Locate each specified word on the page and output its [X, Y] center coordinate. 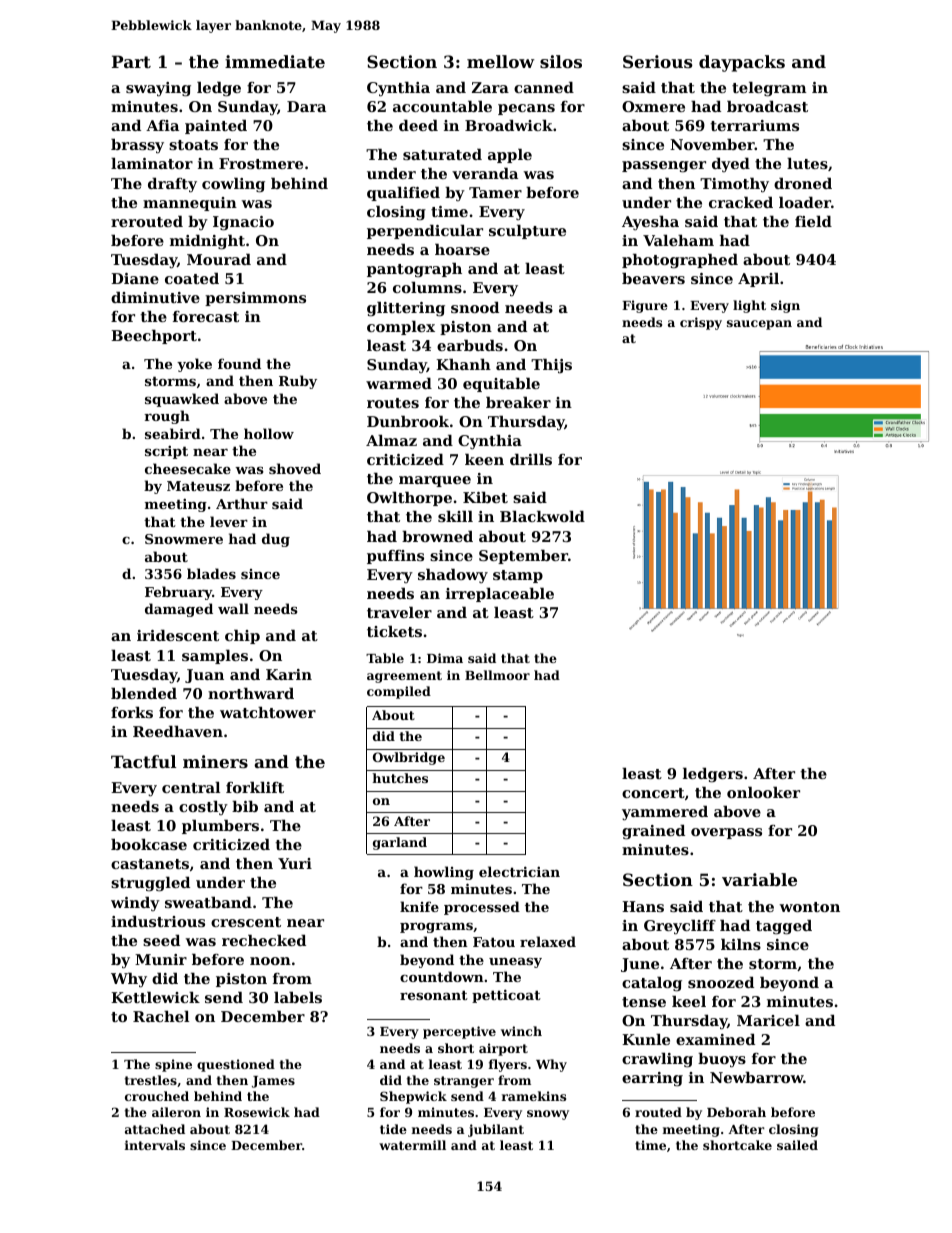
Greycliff [680, 927]
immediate [275, 61]
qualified [403, 194]
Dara [306, 106]
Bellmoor [497, 675]
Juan [204, 676]
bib [245, 806]
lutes [807, 163]
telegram [769, 89]
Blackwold [542, 516]
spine [173, 1065]
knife [419, 906]
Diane [135, 278]
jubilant [496, 1130]
